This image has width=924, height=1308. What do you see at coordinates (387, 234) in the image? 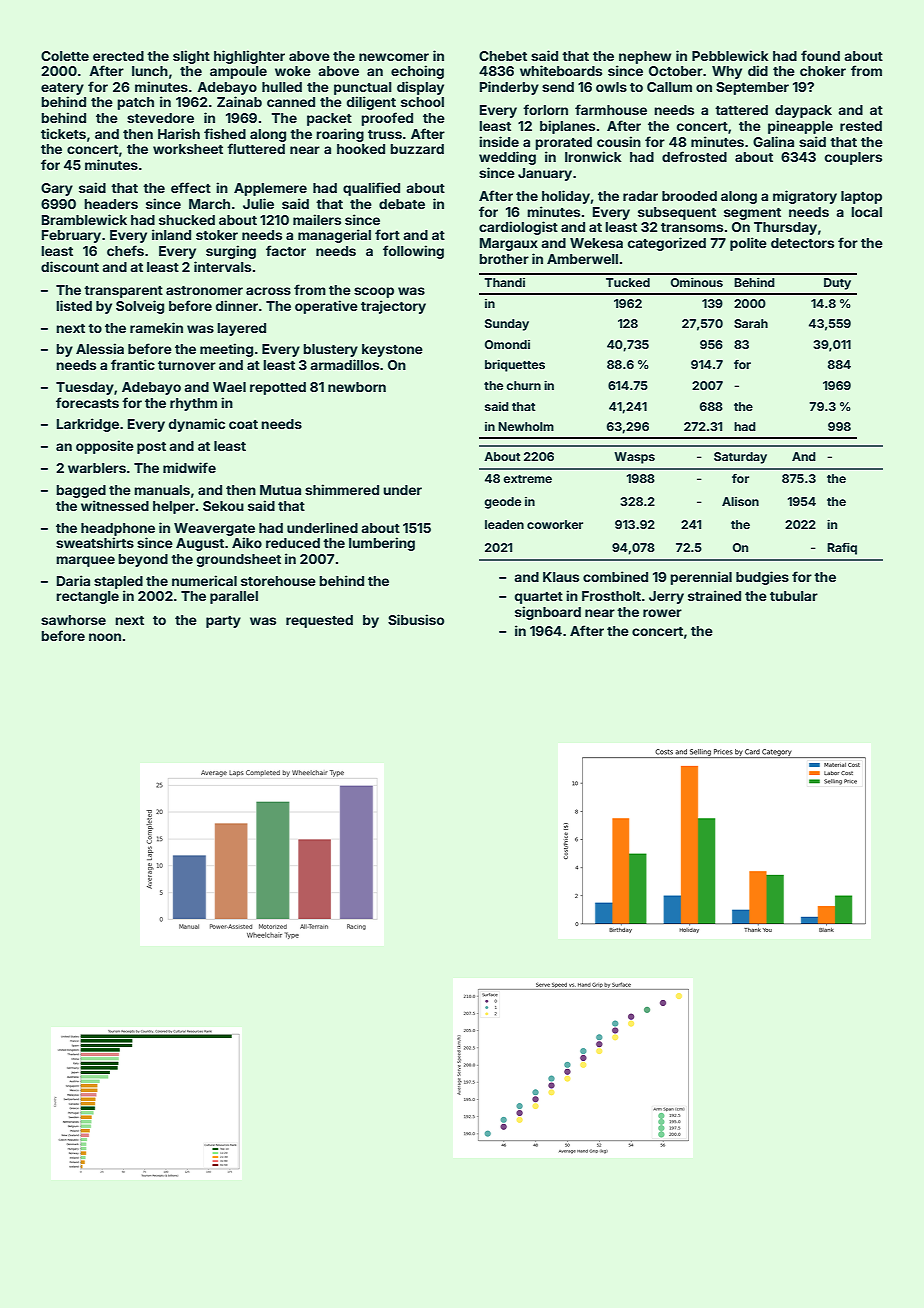
I see `fort` at bounding box center [387, 234].
